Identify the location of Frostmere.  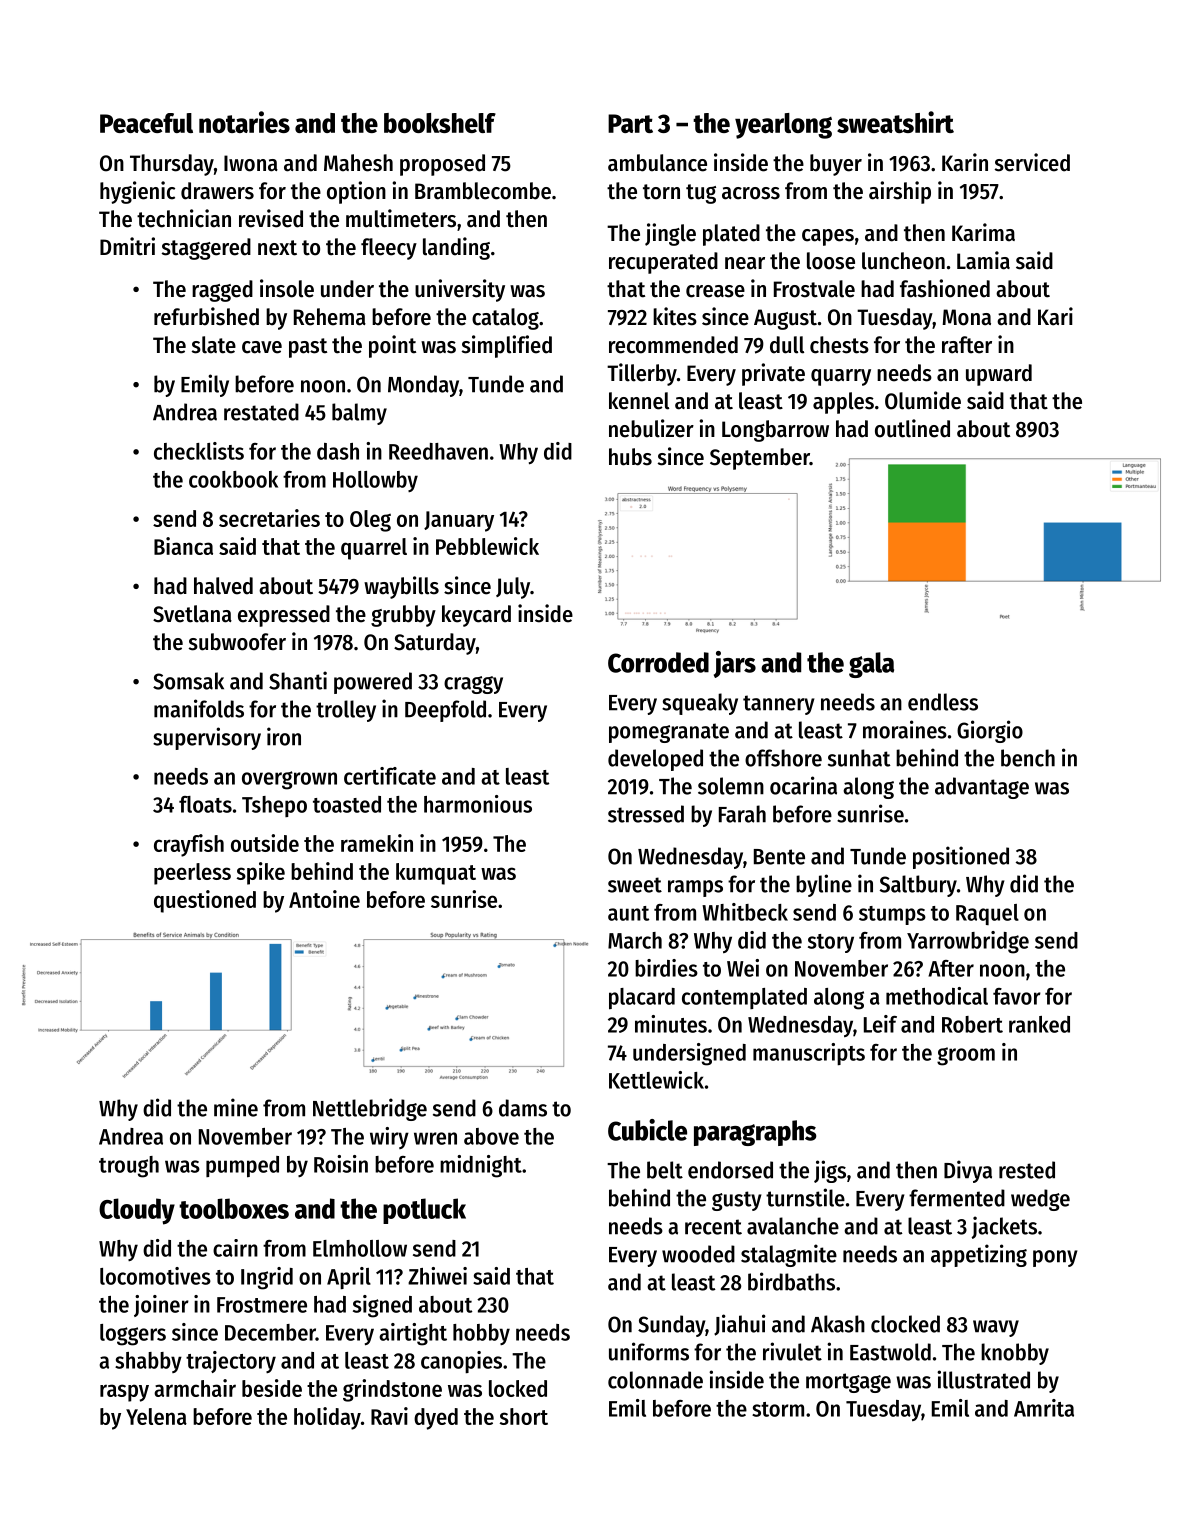
(262, 1305).
